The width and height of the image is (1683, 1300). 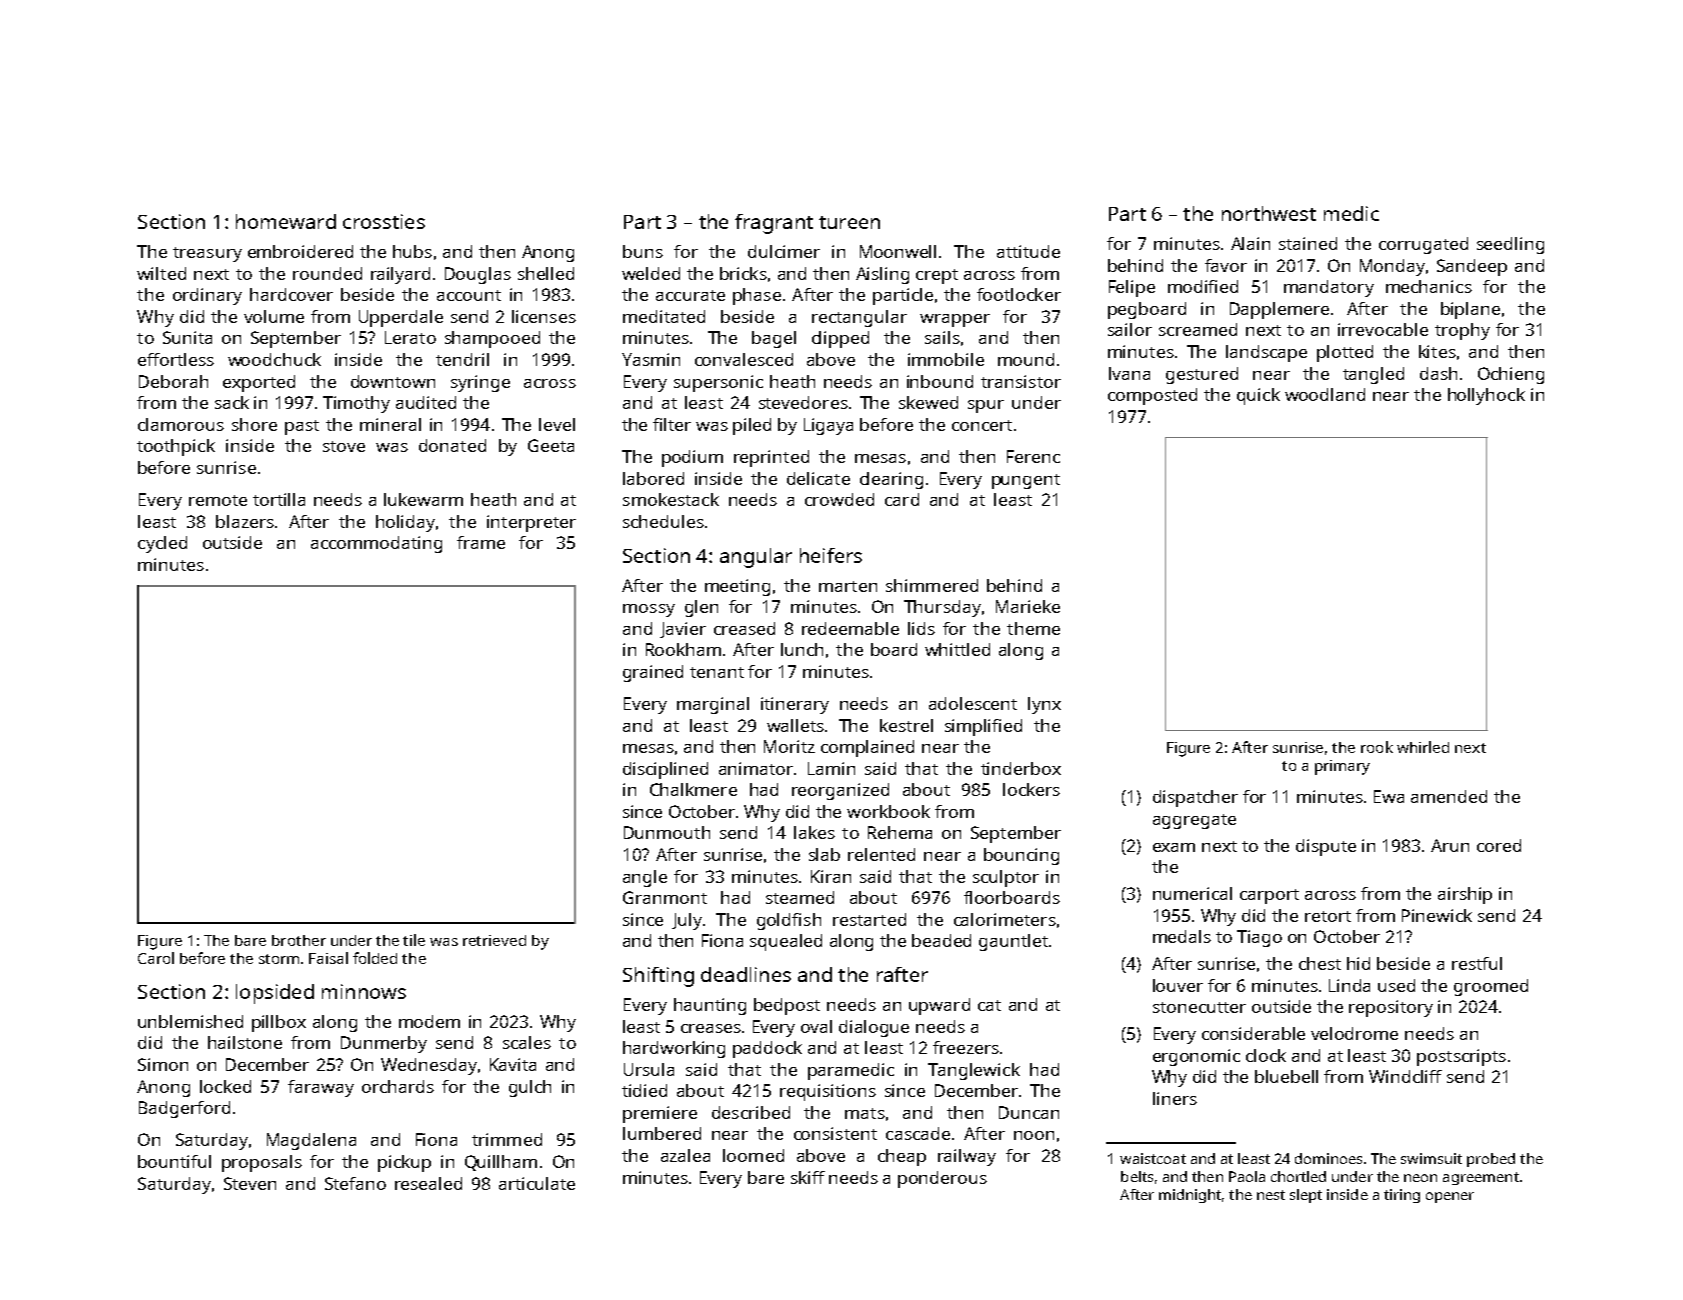 I want to click on lynx, so click(x=1044, y=705).
